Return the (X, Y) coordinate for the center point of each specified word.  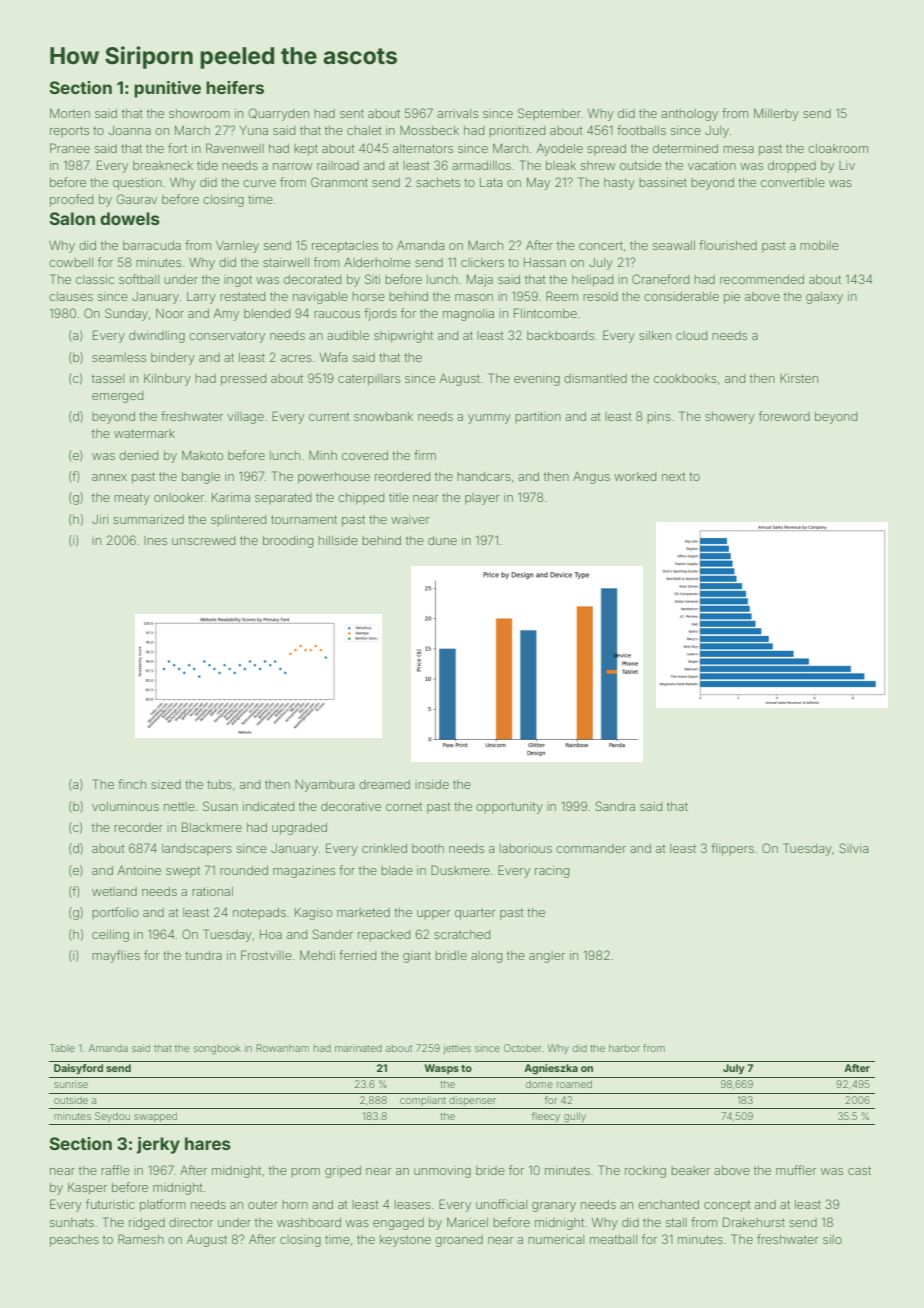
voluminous (125, 806)
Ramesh (141, 1239)
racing (552, 872)
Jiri (100, 519)
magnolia (468, 315)
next (674, 476)
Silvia (853, 848)
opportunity (509, 808)
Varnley (237, 247)
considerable (681, 296)
